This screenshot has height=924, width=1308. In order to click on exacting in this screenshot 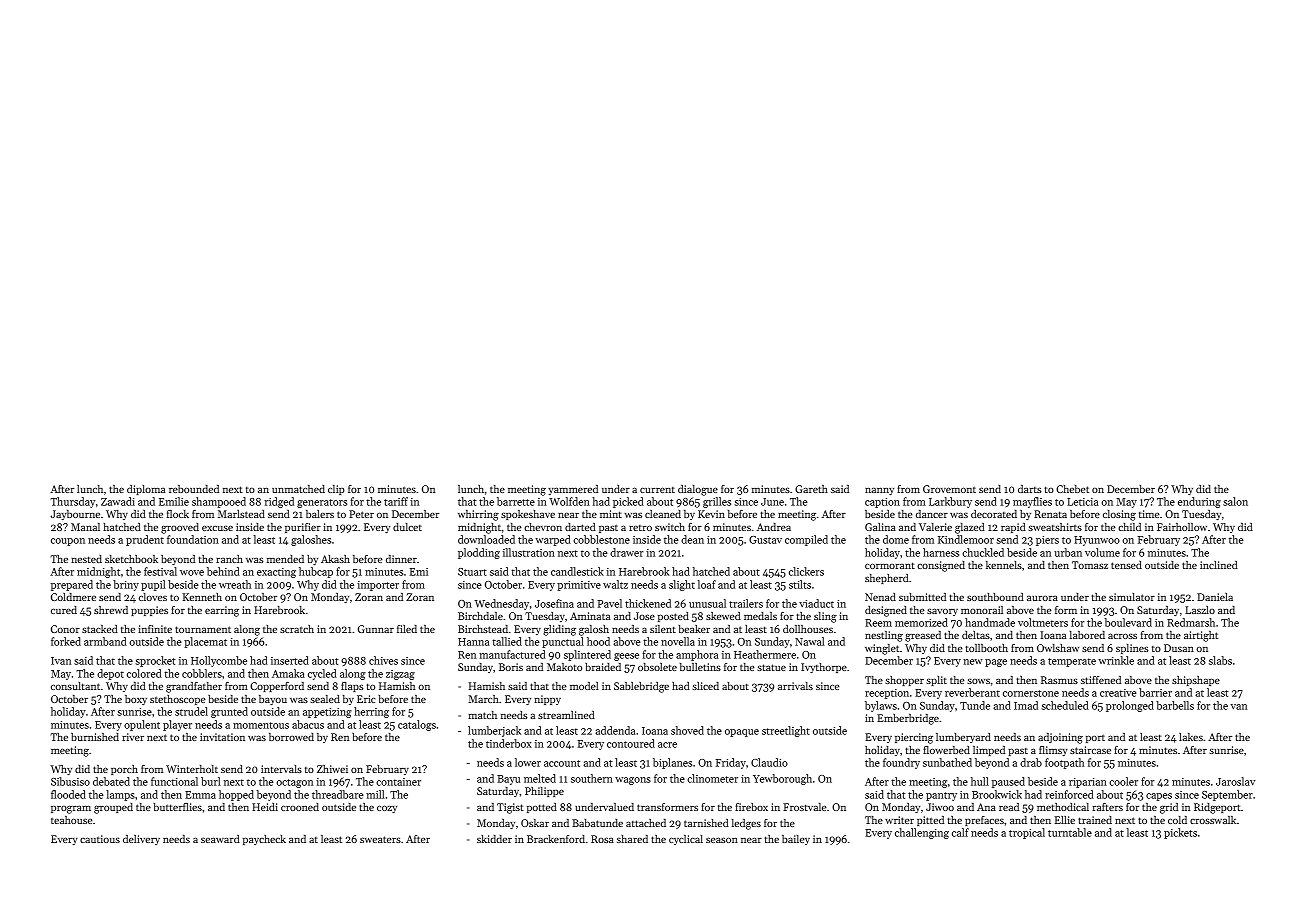, I will do `click(276, 573)`.
